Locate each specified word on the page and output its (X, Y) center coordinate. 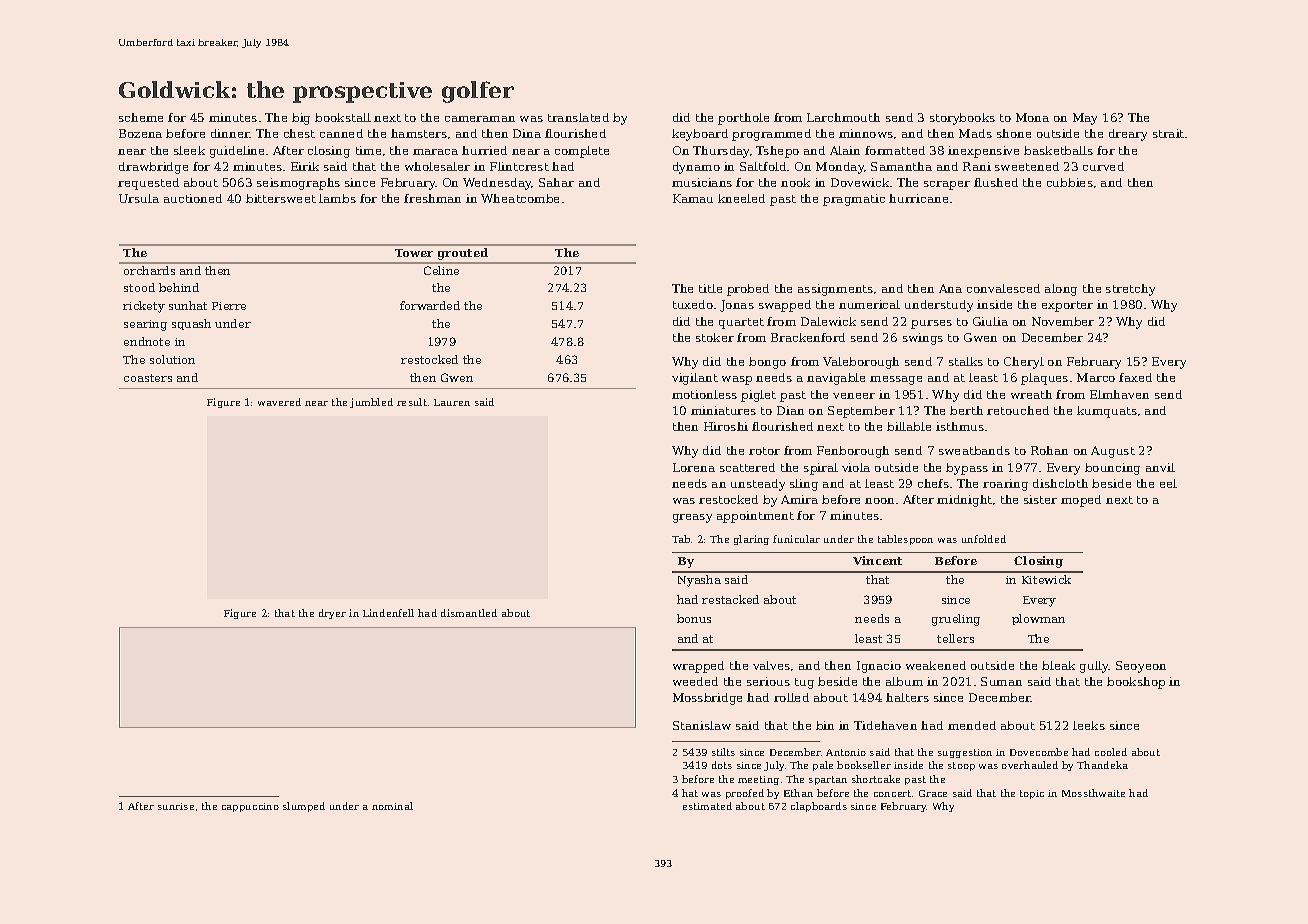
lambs (337, 198)
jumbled (371, 403)
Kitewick (1046, 579)
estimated (707, 806)
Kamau (693, 198)
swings (923, 339)
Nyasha (699, 581)
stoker (715, 337)
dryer (332, 614)
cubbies (1070, 182)
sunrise (176, 806)
